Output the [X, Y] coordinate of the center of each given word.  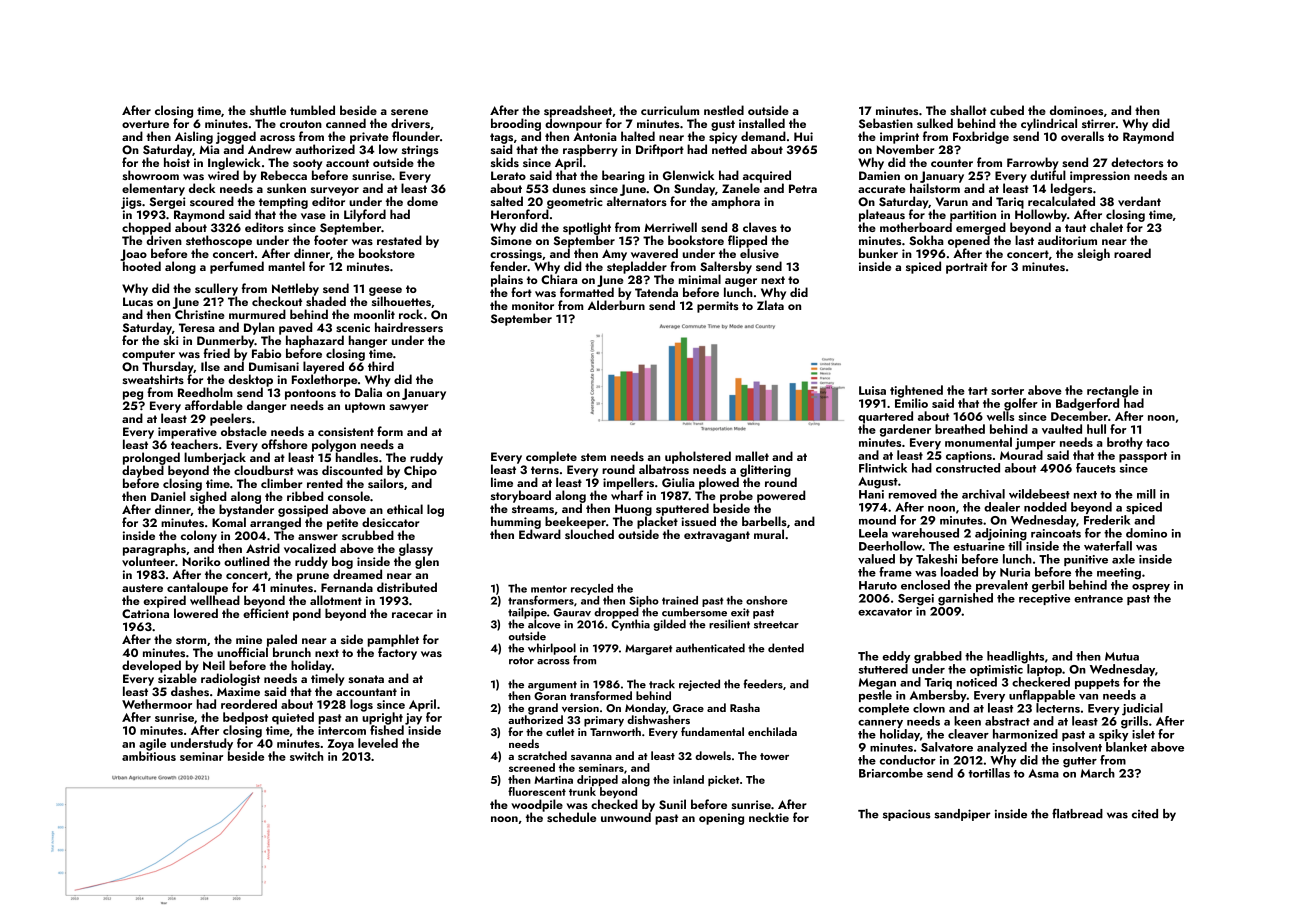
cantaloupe [197, 588]
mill [1146, 494]
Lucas [138, 301]
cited [1145, 814]
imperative [187, 433]
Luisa [872, 390]
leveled [378, 743]
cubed [1007, 110]
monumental [978, 442]
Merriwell [670, 227]
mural [769, 534]
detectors [1137, 162]
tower [774, 756]
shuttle [268, 110]
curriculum [670, 110]
